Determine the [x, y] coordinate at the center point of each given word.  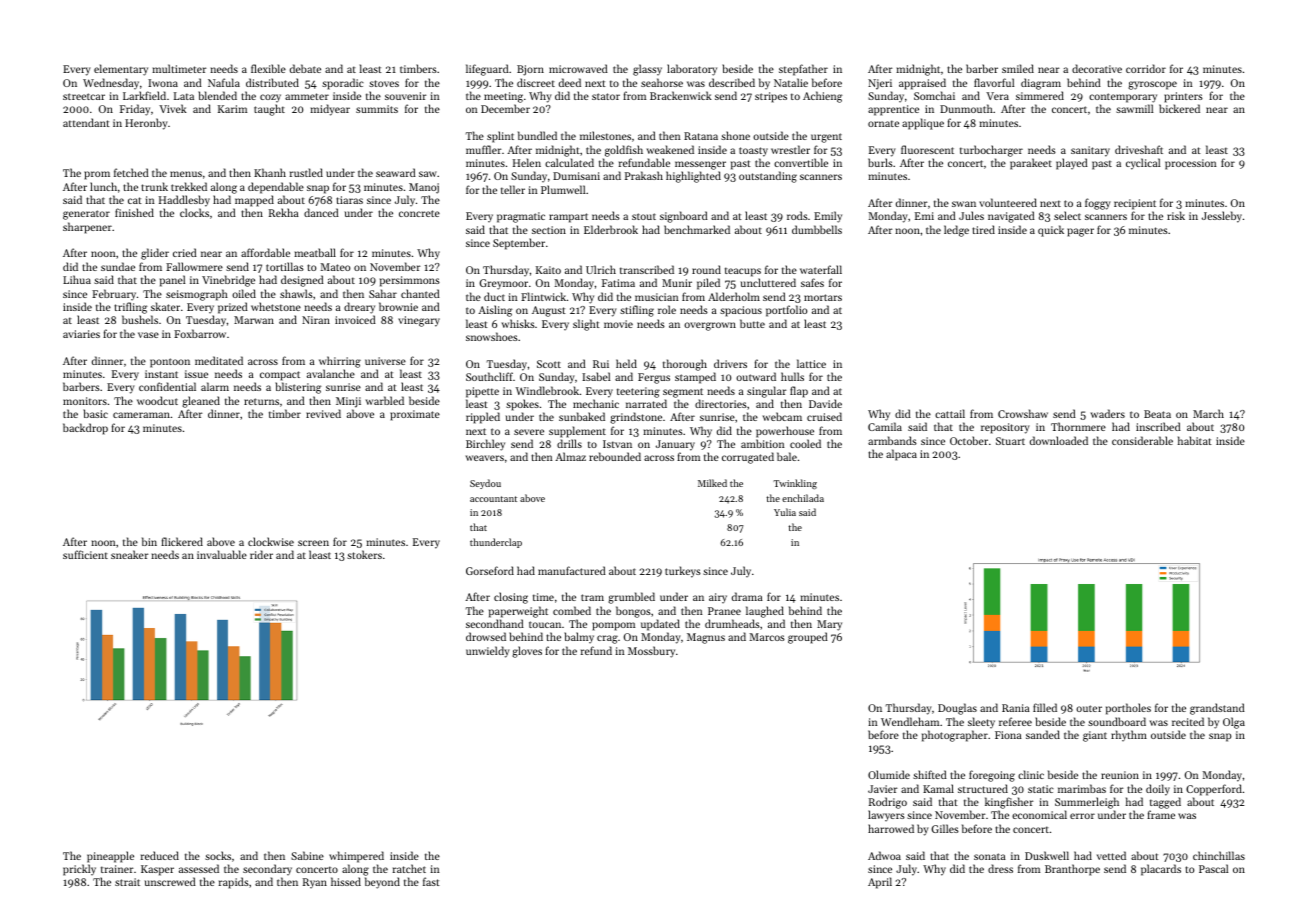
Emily [828, 217]
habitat [1195, 440]
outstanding [768, 177]
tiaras [349, 200]
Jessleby [1222, 217]
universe [385, 361]
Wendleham [910, 721]
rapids [234, 883]
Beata [1157, 414]
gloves [527, 652]
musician [657, 297]
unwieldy [488, 652]
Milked [712, 483]
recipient [1135, 204]
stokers [364, 554]
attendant [86, 122]
